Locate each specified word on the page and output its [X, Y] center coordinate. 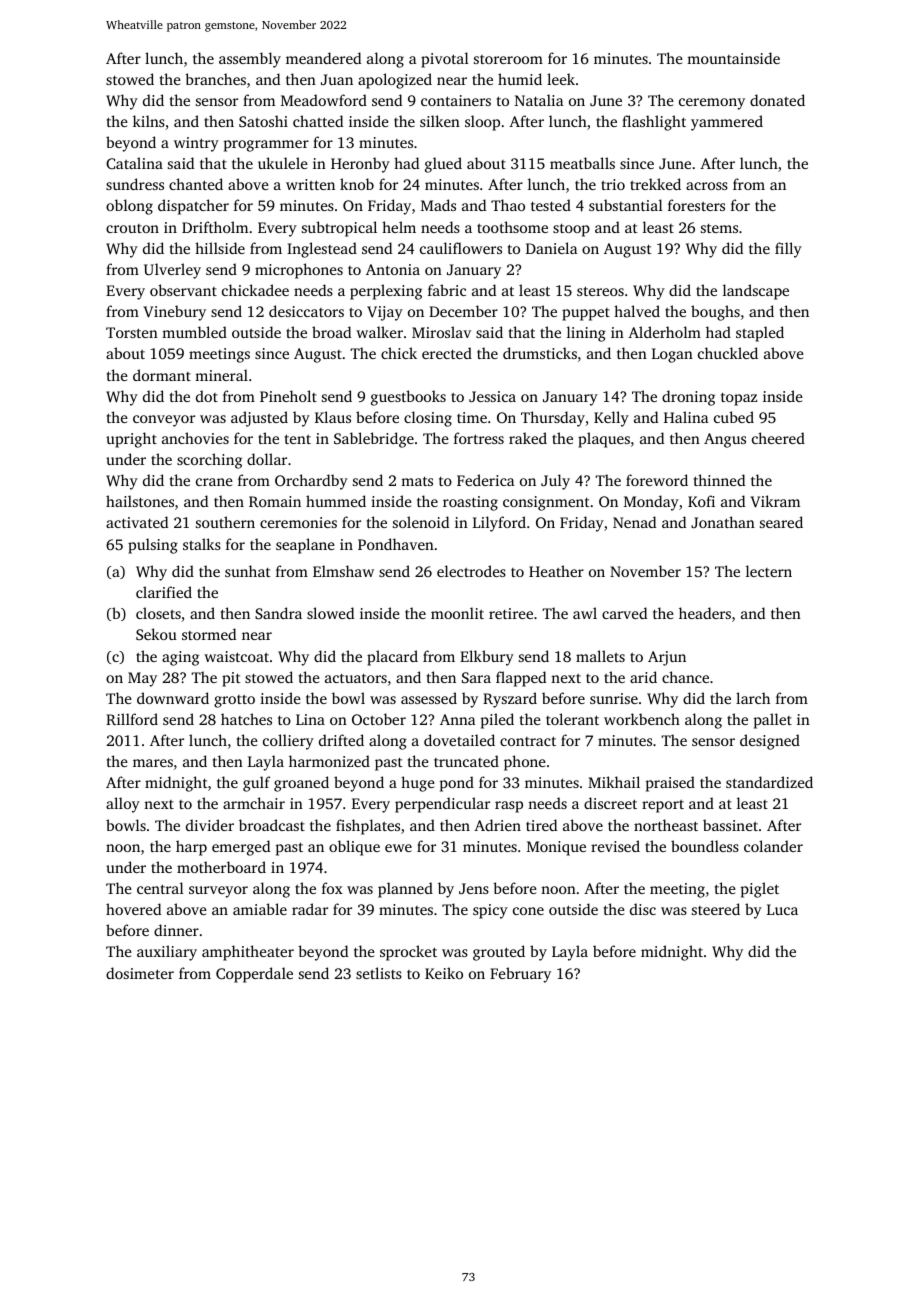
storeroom [508, 59]
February [520, 975]
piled [497, 721]
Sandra [278, 613]
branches [215, 79]
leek [561, 79]
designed [770, 742]
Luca [782, 909]
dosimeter [140, 973]
